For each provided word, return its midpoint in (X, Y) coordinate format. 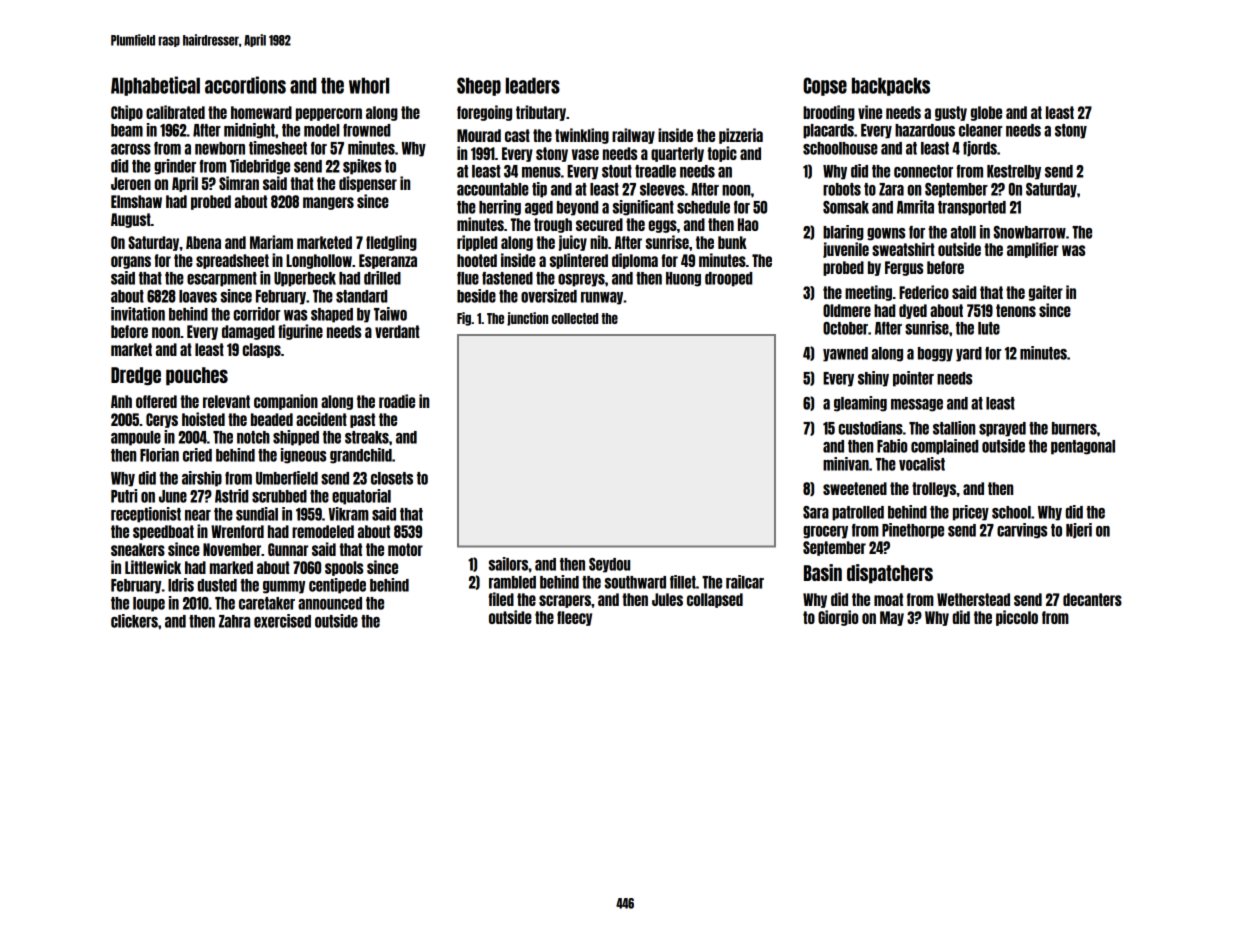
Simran (239, 183)
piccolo (1017, 618)
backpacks (891, 86)
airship (202, 479)
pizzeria (741, 136)
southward (635, 582)
